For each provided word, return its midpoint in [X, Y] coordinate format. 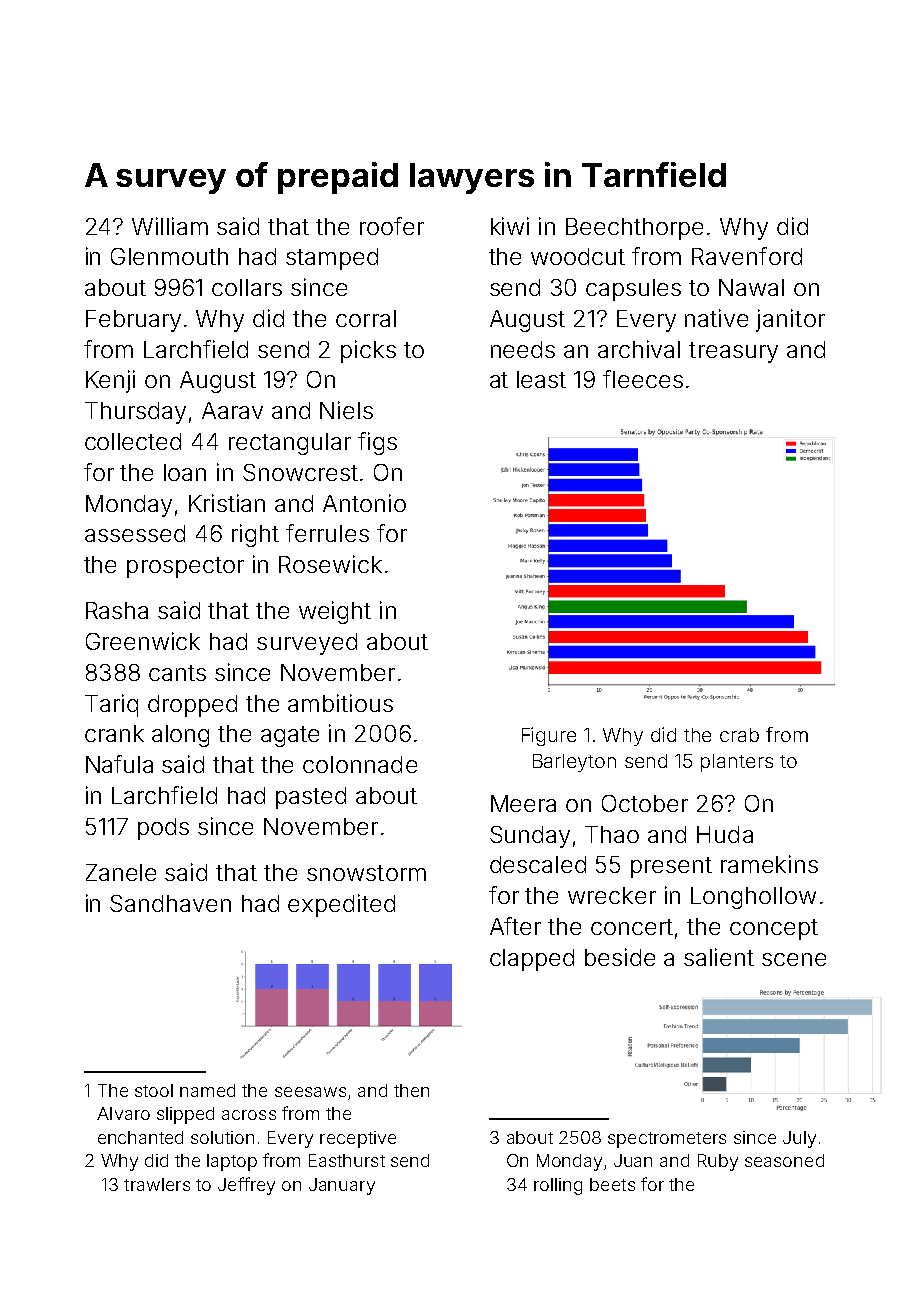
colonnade [360, 764]
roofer [392, 226]
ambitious [340, 703]
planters [737, 763]
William [170, 226]
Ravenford [747, 256]
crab [739, 735]
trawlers [157, 1184]
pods [163, 829]
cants [177, 673]
